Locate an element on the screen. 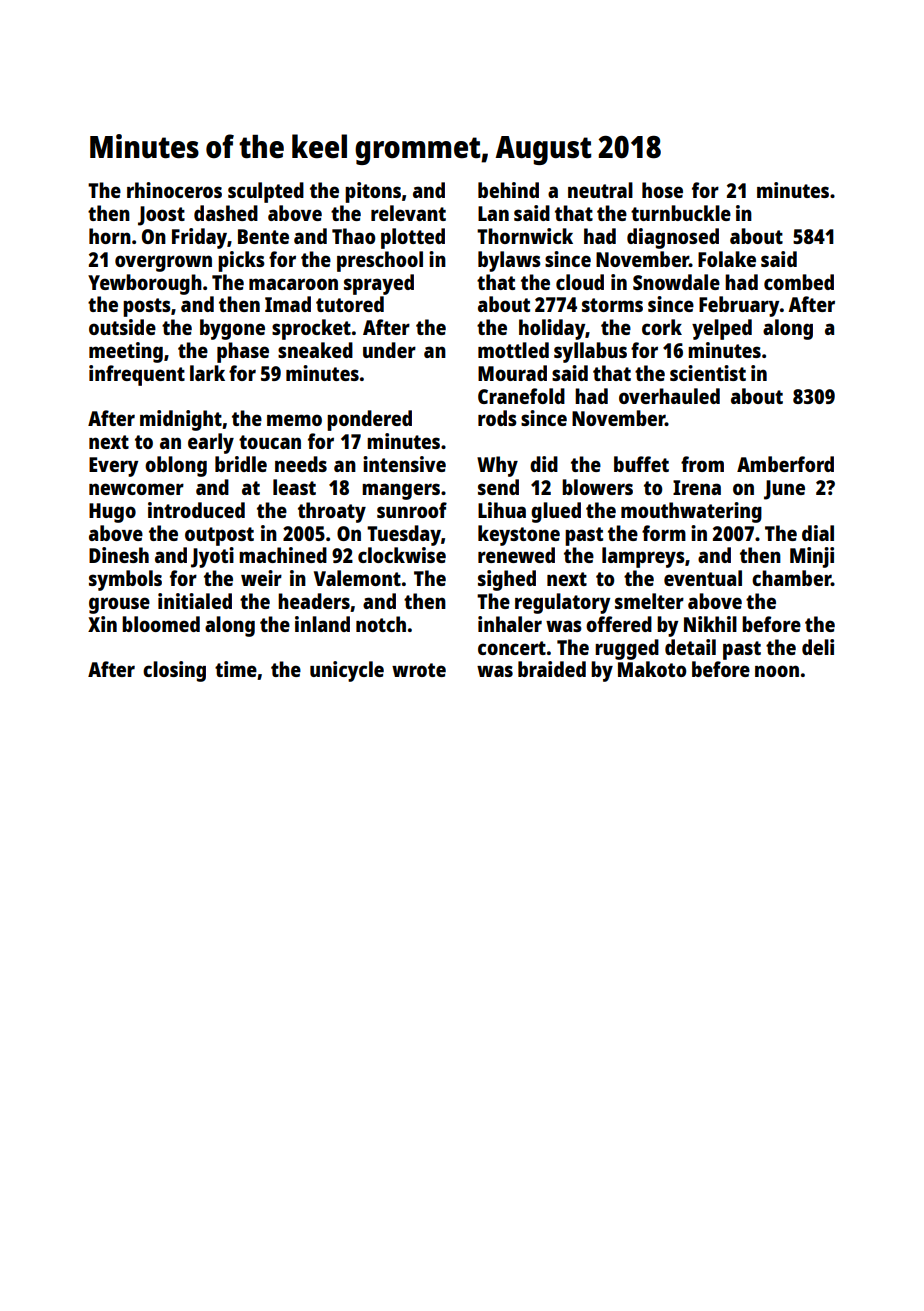 The image size is (924, 1311). Dinesh is located at coordinates (119, 555).
